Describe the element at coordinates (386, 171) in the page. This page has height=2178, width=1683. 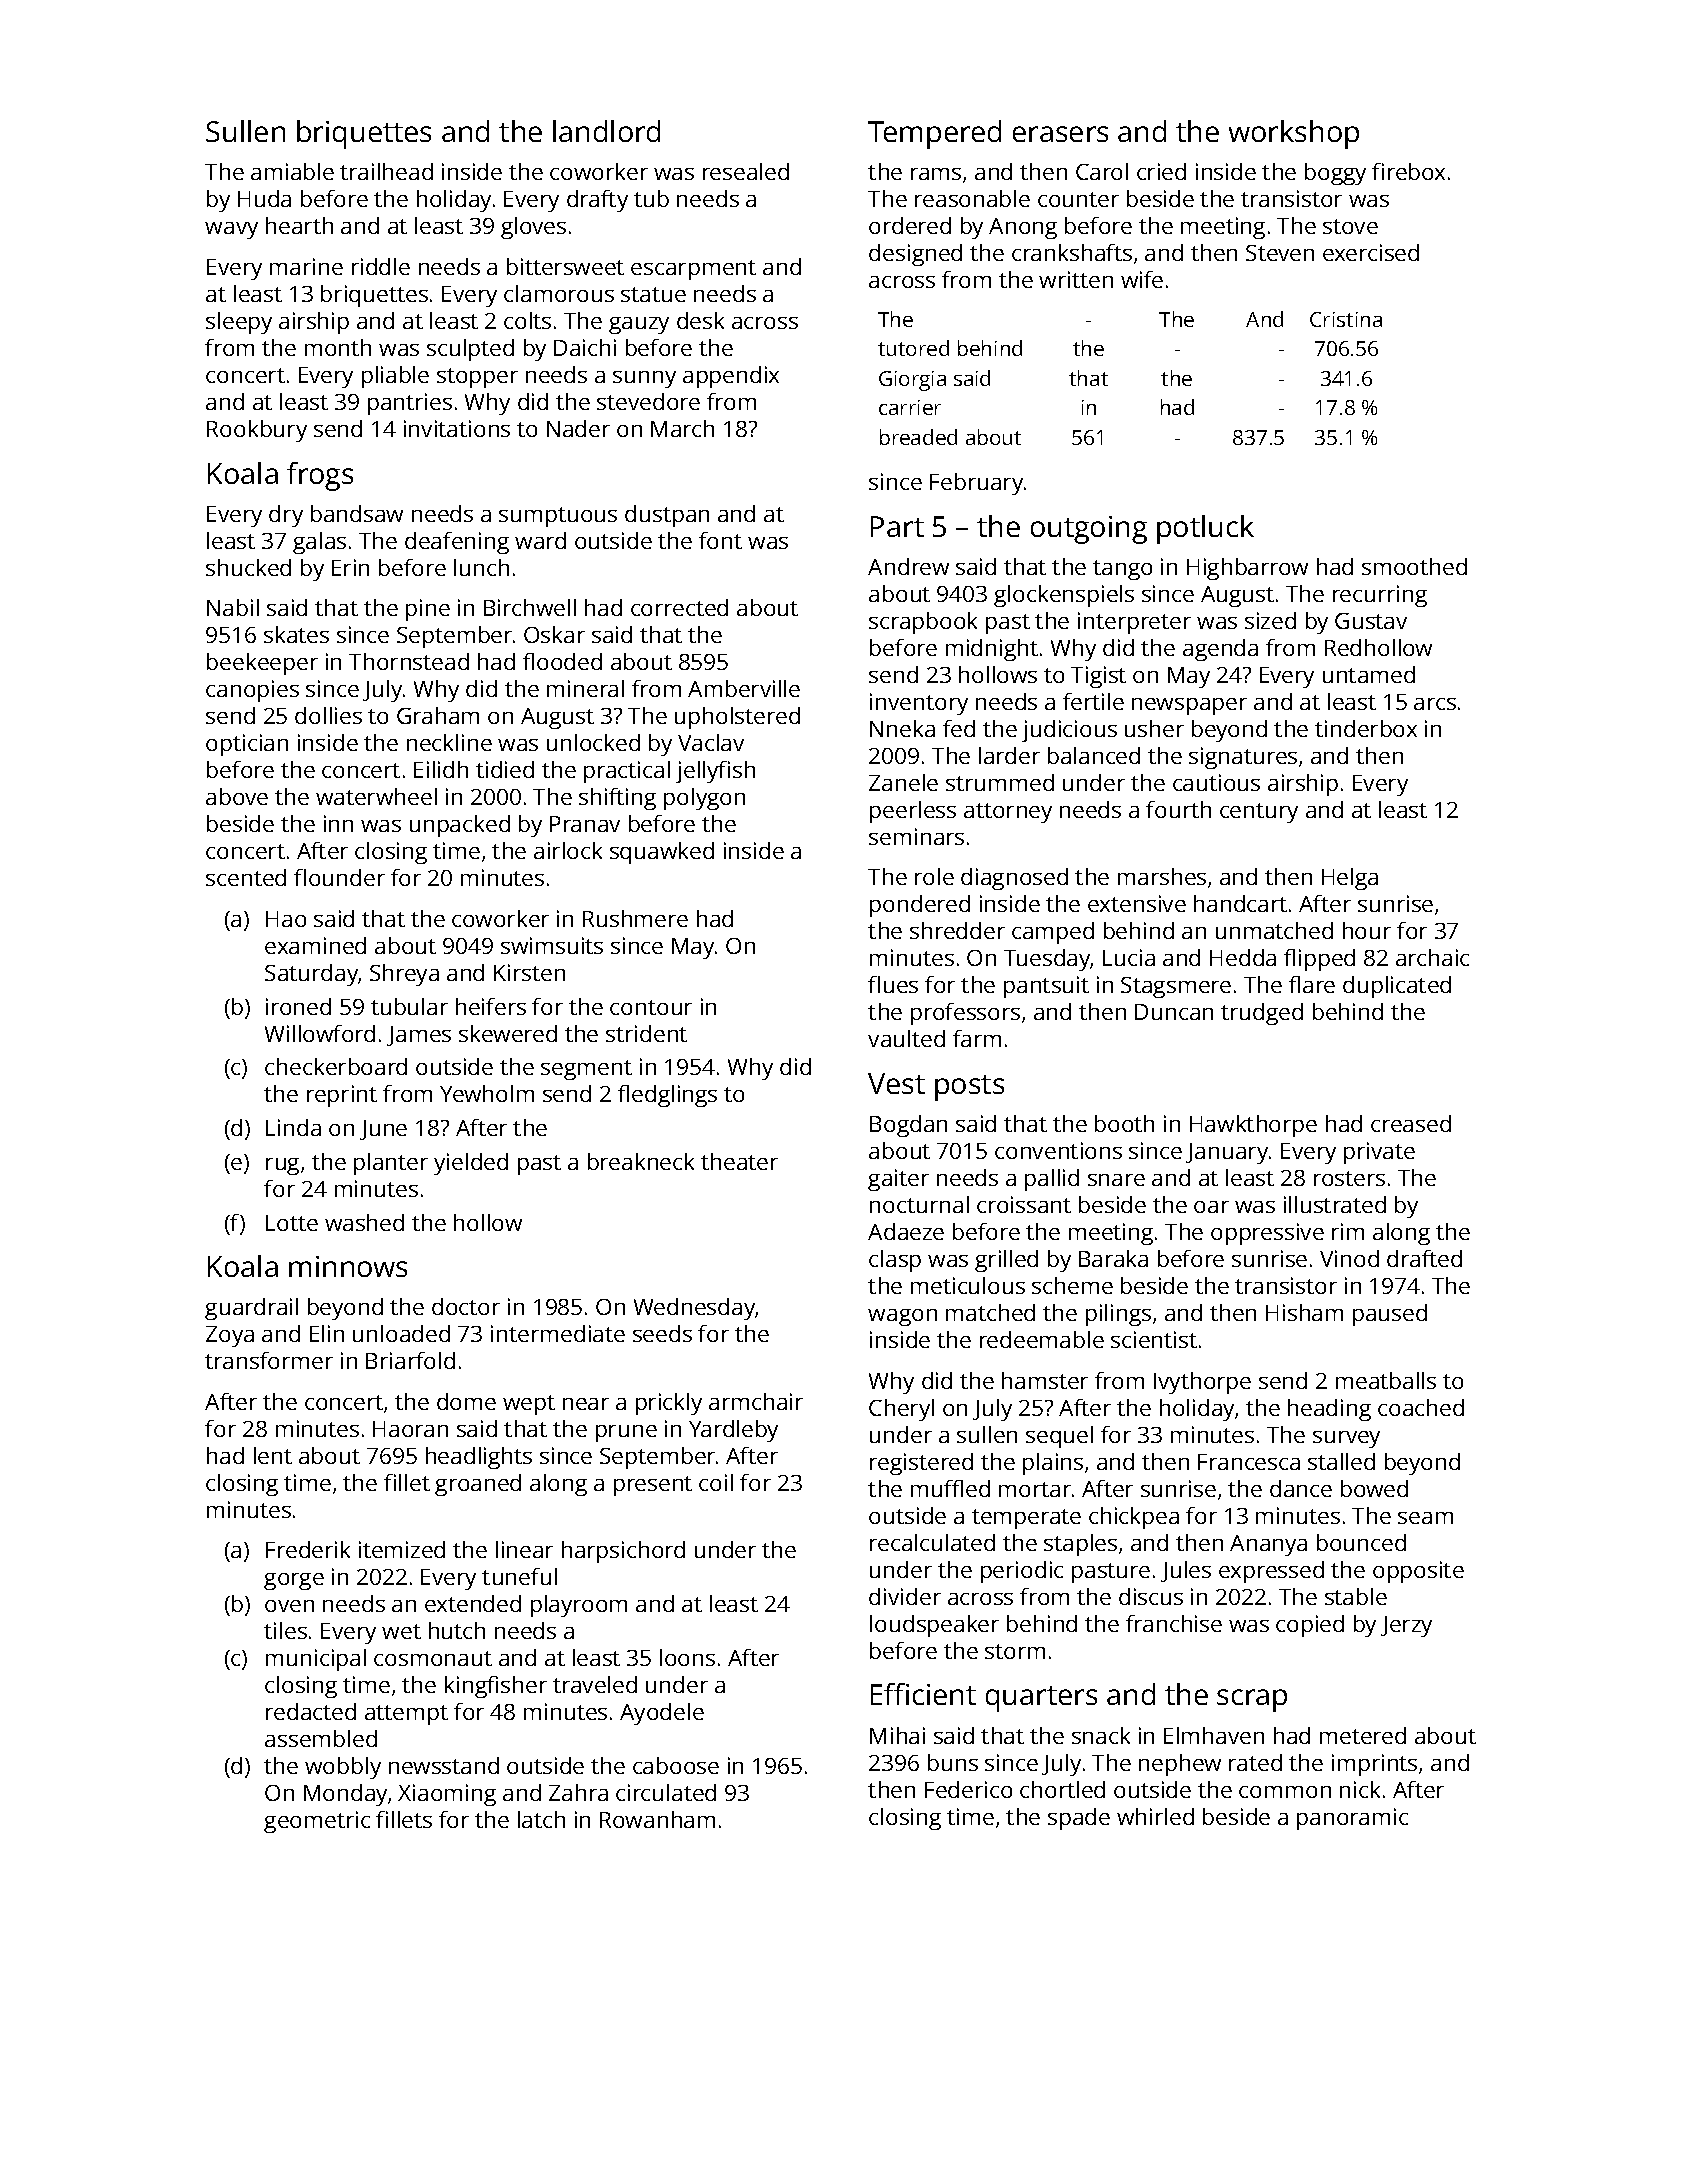
I see `trailhead` at that location.
